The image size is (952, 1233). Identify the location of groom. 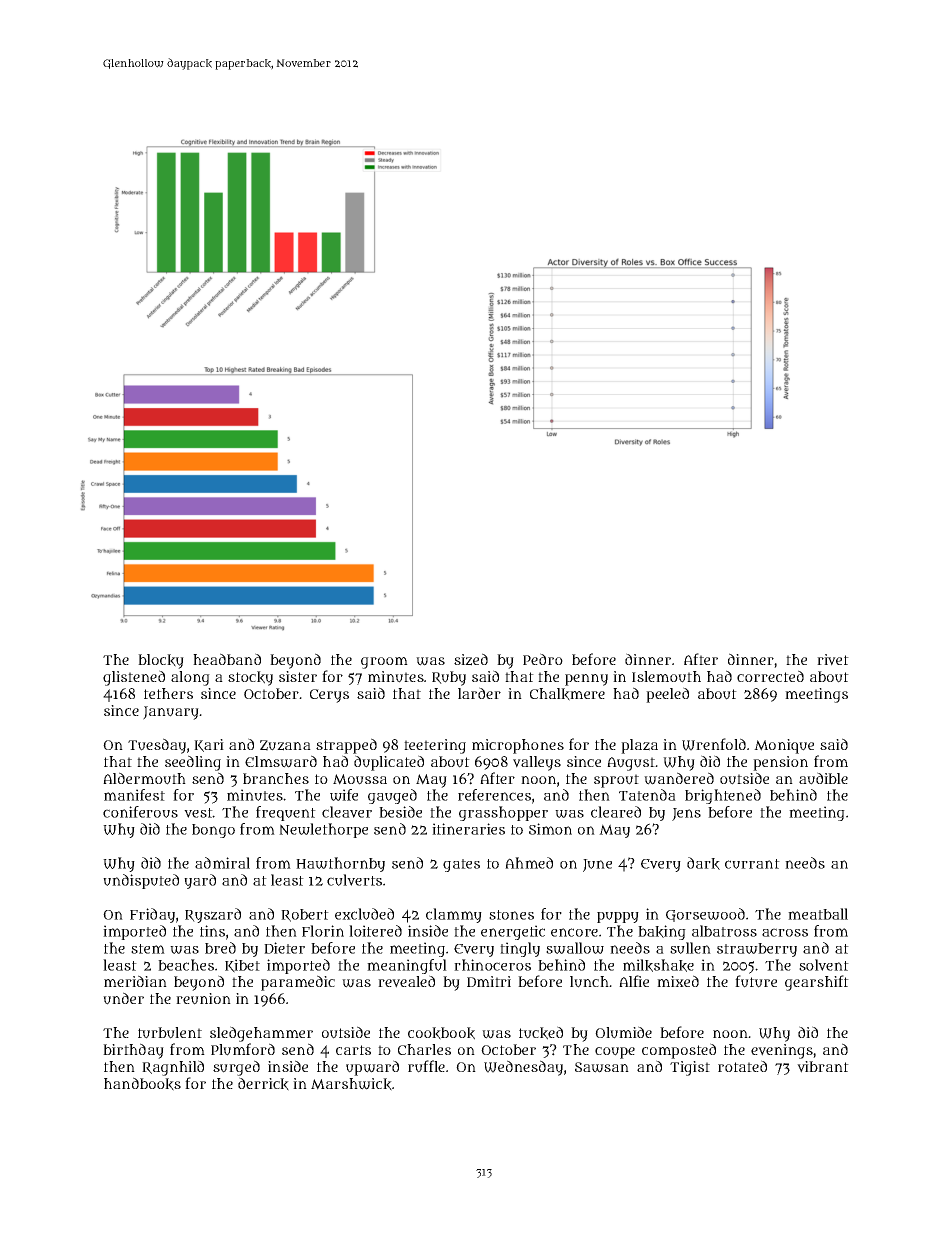
(384, 663).
